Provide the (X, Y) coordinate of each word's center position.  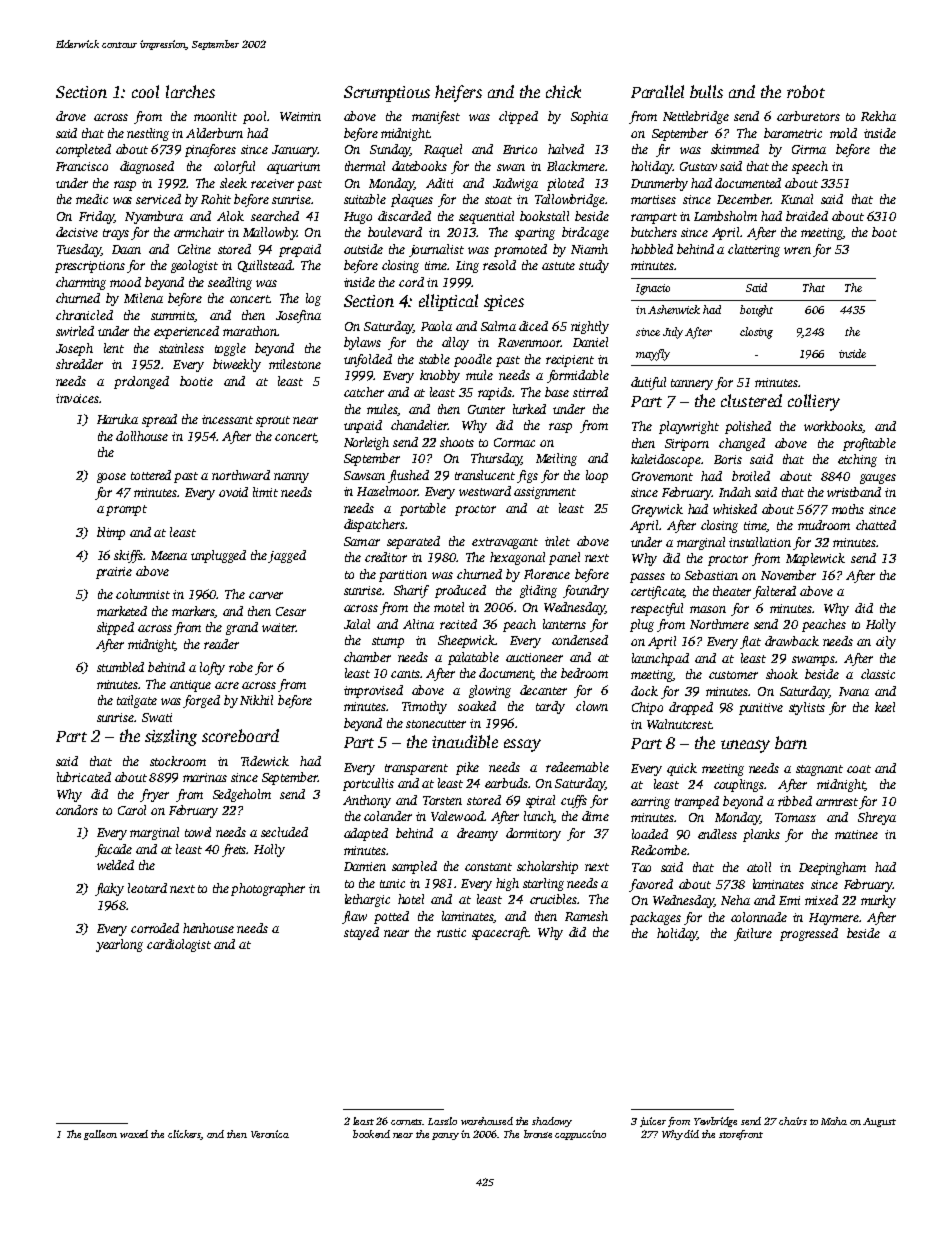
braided (807, 216)
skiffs (129, 556)
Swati (157, 717)
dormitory (533, 834)
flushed (408, 476)
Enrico (520, 149)
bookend (371, 1134)
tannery (692, 384)
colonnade (759, 917)
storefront (741, 1135)
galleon (100, 1135)
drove (71, 116)
